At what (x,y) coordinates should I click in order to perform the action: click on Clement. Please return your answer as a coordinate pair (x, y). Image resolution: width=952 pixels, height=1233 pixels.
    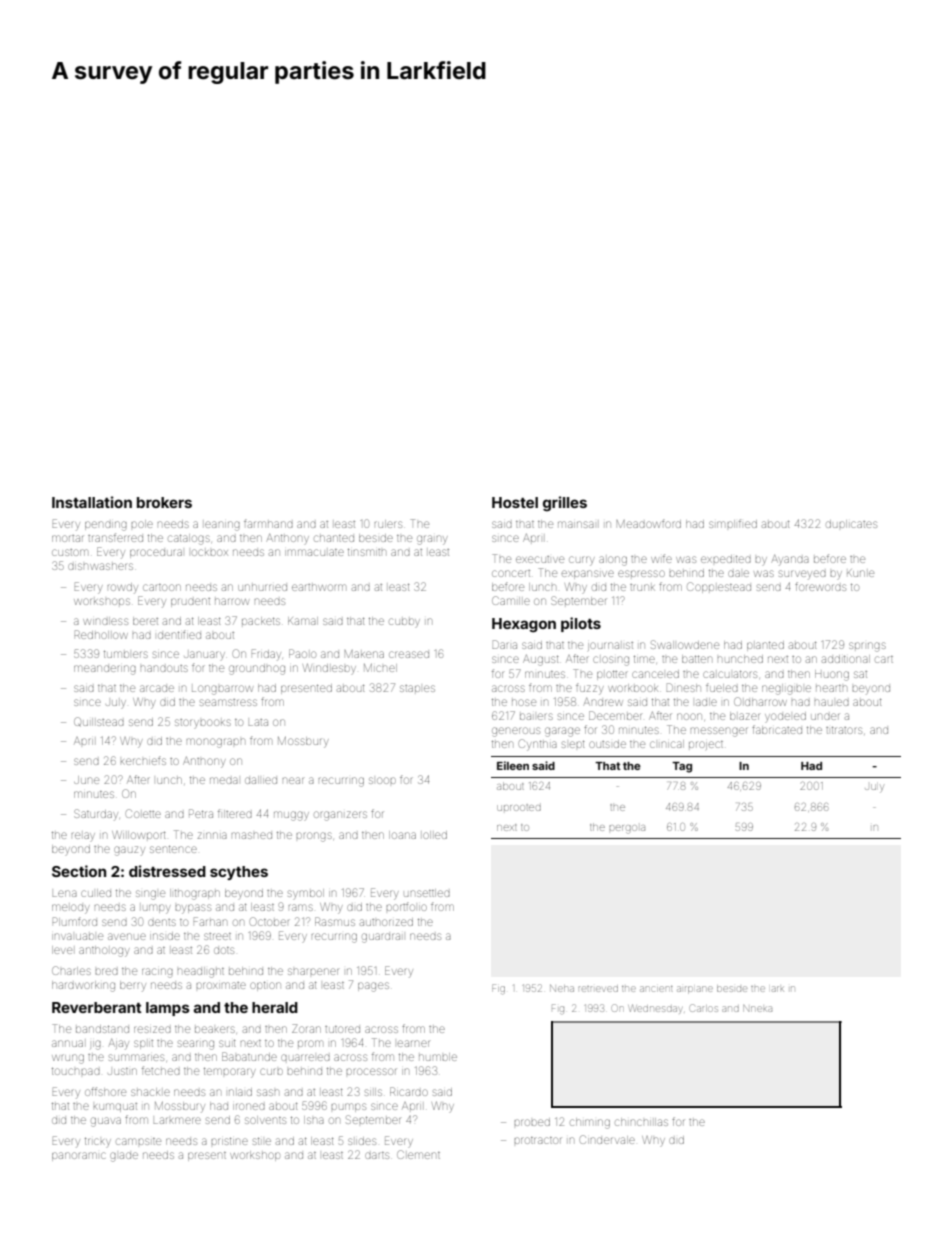
    Looking at the image, I should click on (418, 1154).
